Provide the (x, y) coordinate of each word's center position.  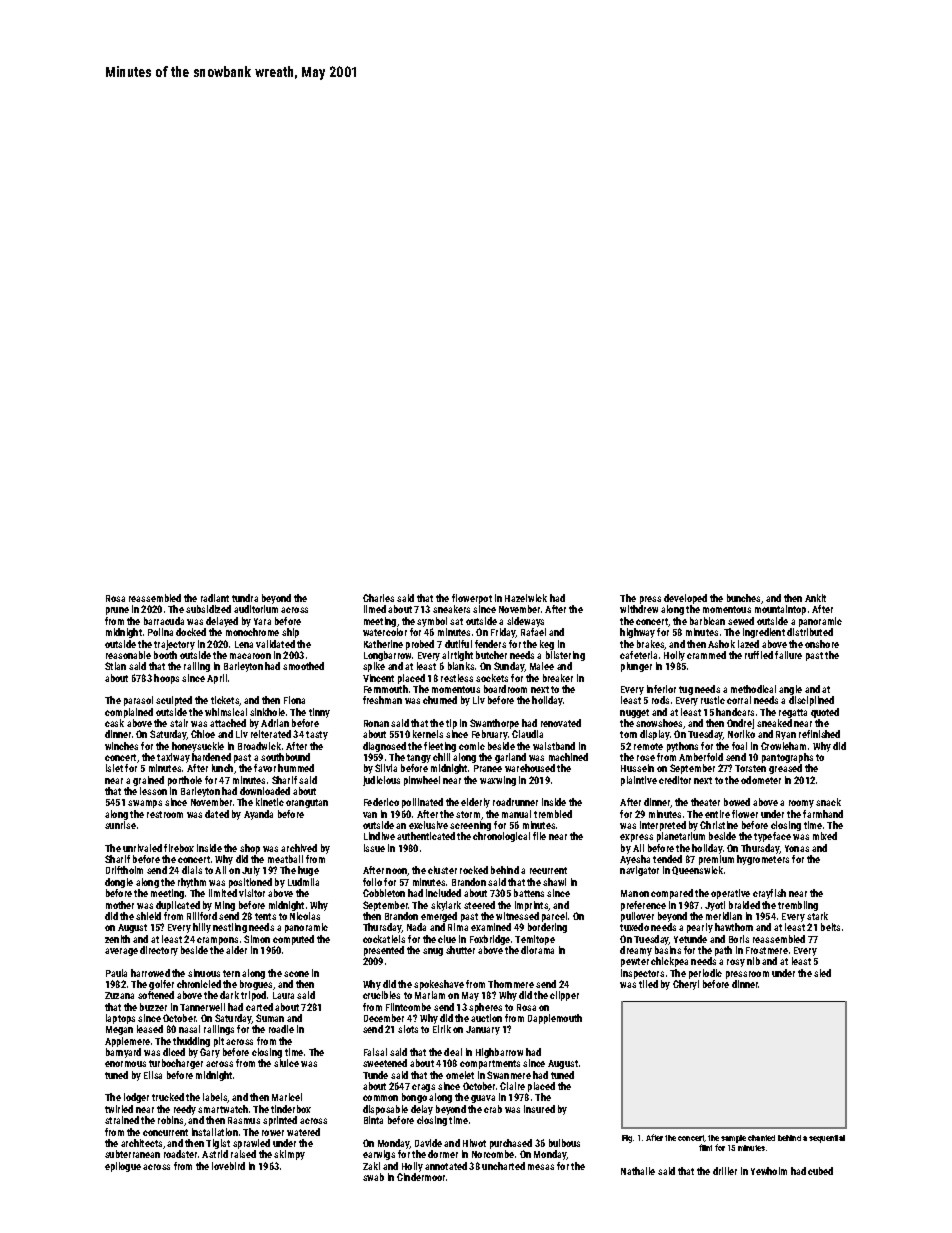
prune (117, 611)
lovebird (228, 1166)
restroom (165, 814)
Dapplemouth (555, 1019)
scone (296, 974)
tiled (648, 984)
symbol (432, 622)
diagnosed (384, 747)
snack (828, 802)
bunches (743, 598)
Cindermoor (421, 1177)
